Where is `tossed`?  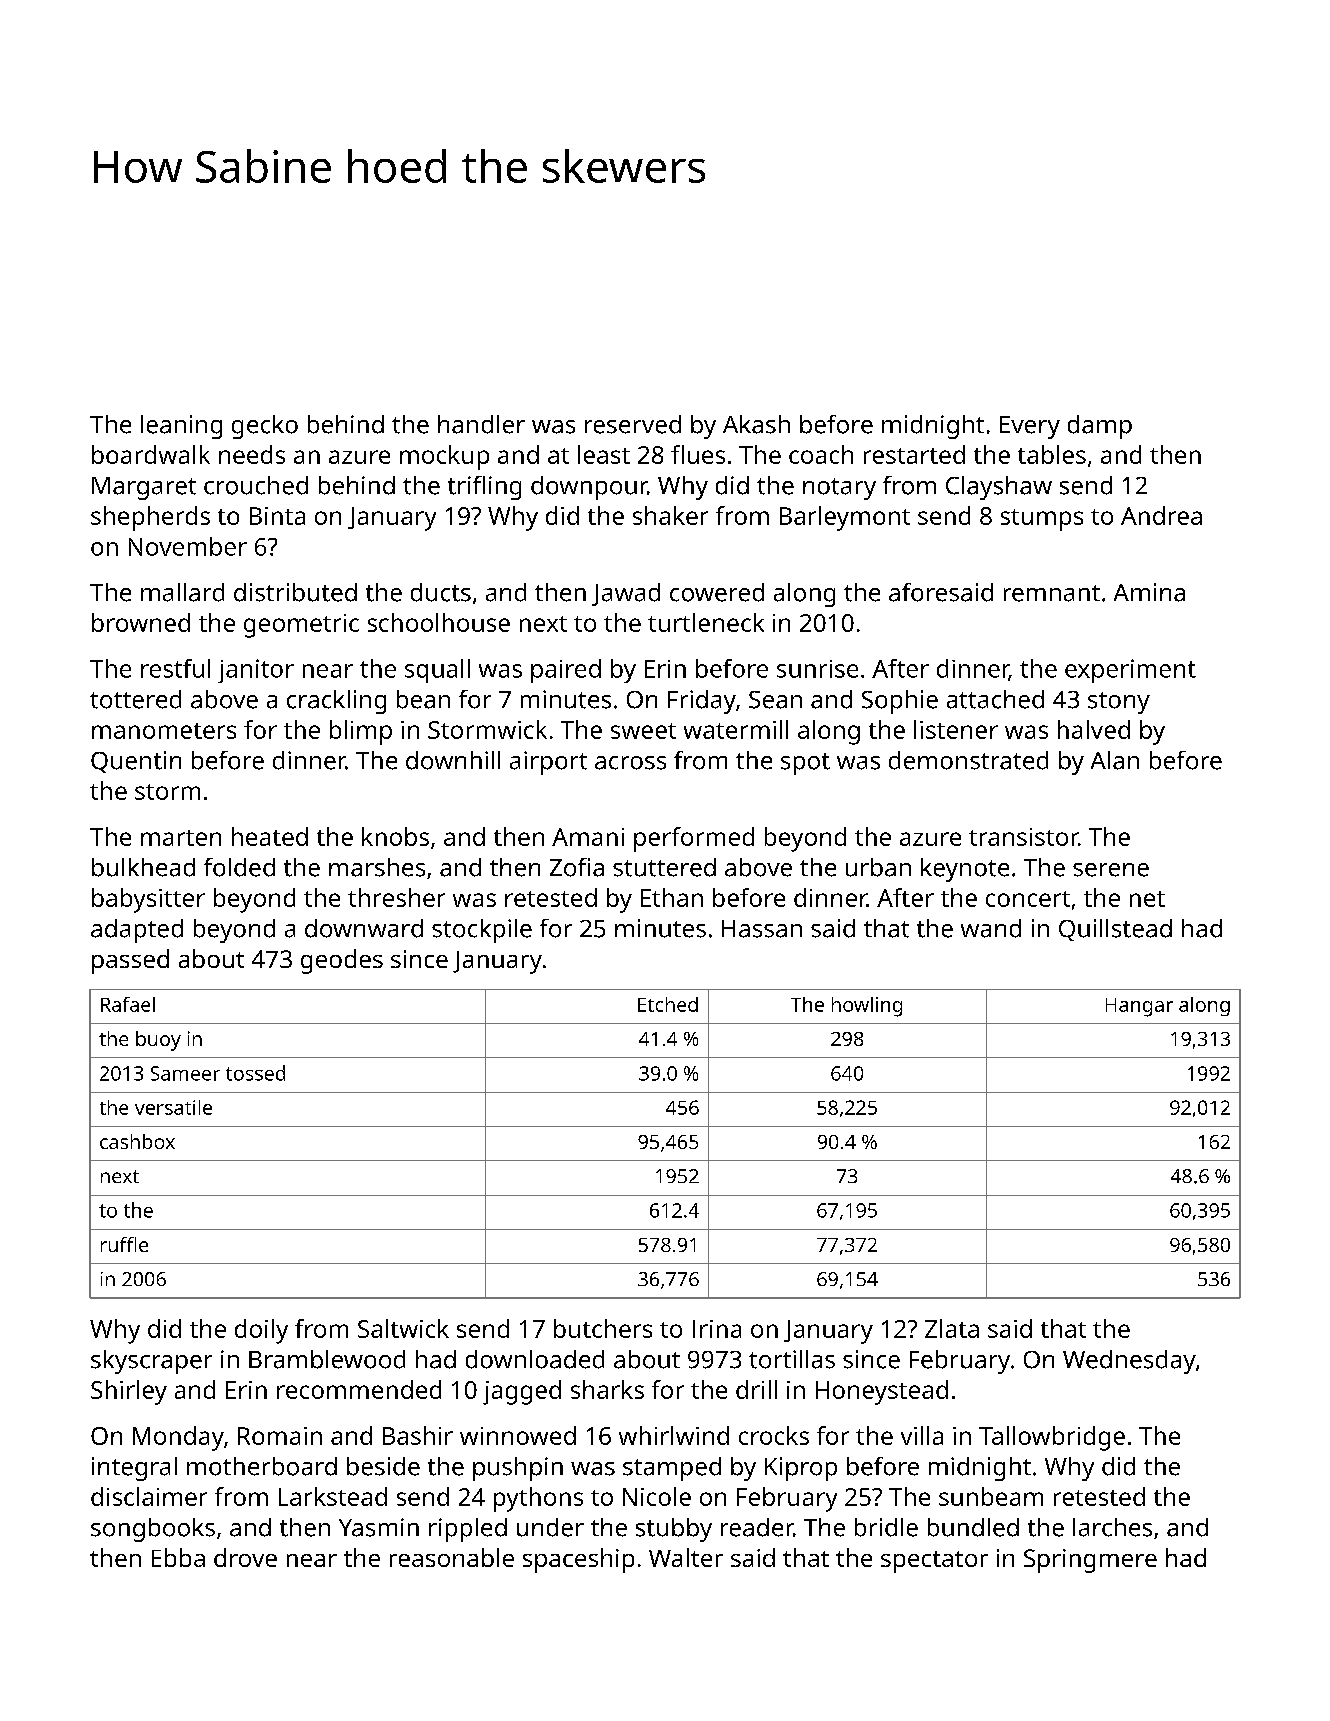
tossed is located at coordinates (255, 1073).
